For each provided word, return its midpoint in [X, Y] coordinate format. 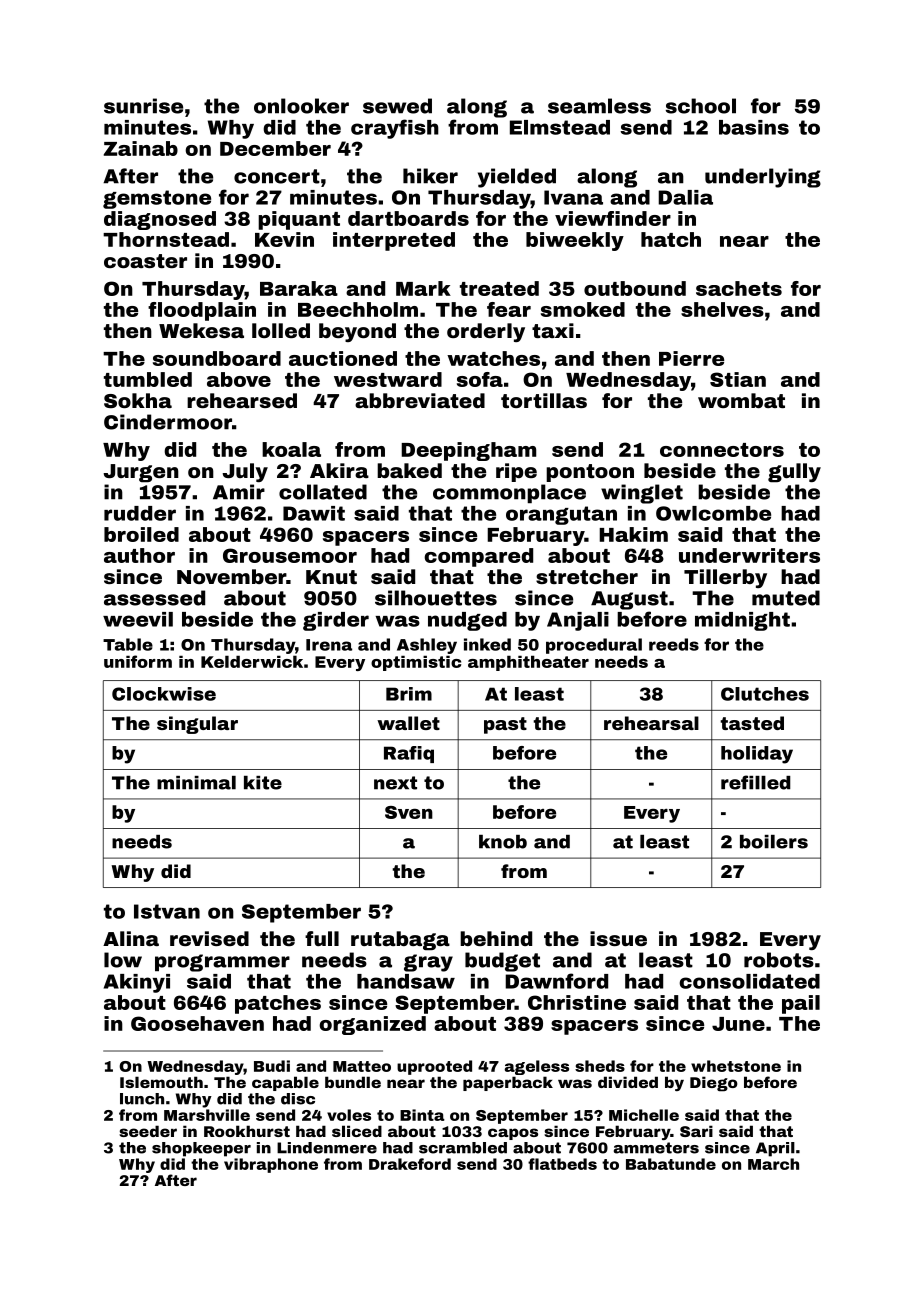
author [139, 555]
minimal [196, 783]
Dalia [685, 197]
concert [277, 176]
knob [503, 842]
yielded [517, 178]
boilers [774, 842]
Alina [131, 938]
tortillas [544, 400]
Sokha [138, 400]
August [629, 600]
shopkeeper [201, 1149]
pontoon [590, 473]
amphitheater [528, 663]
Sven [409, 812]
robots [779, 960]
